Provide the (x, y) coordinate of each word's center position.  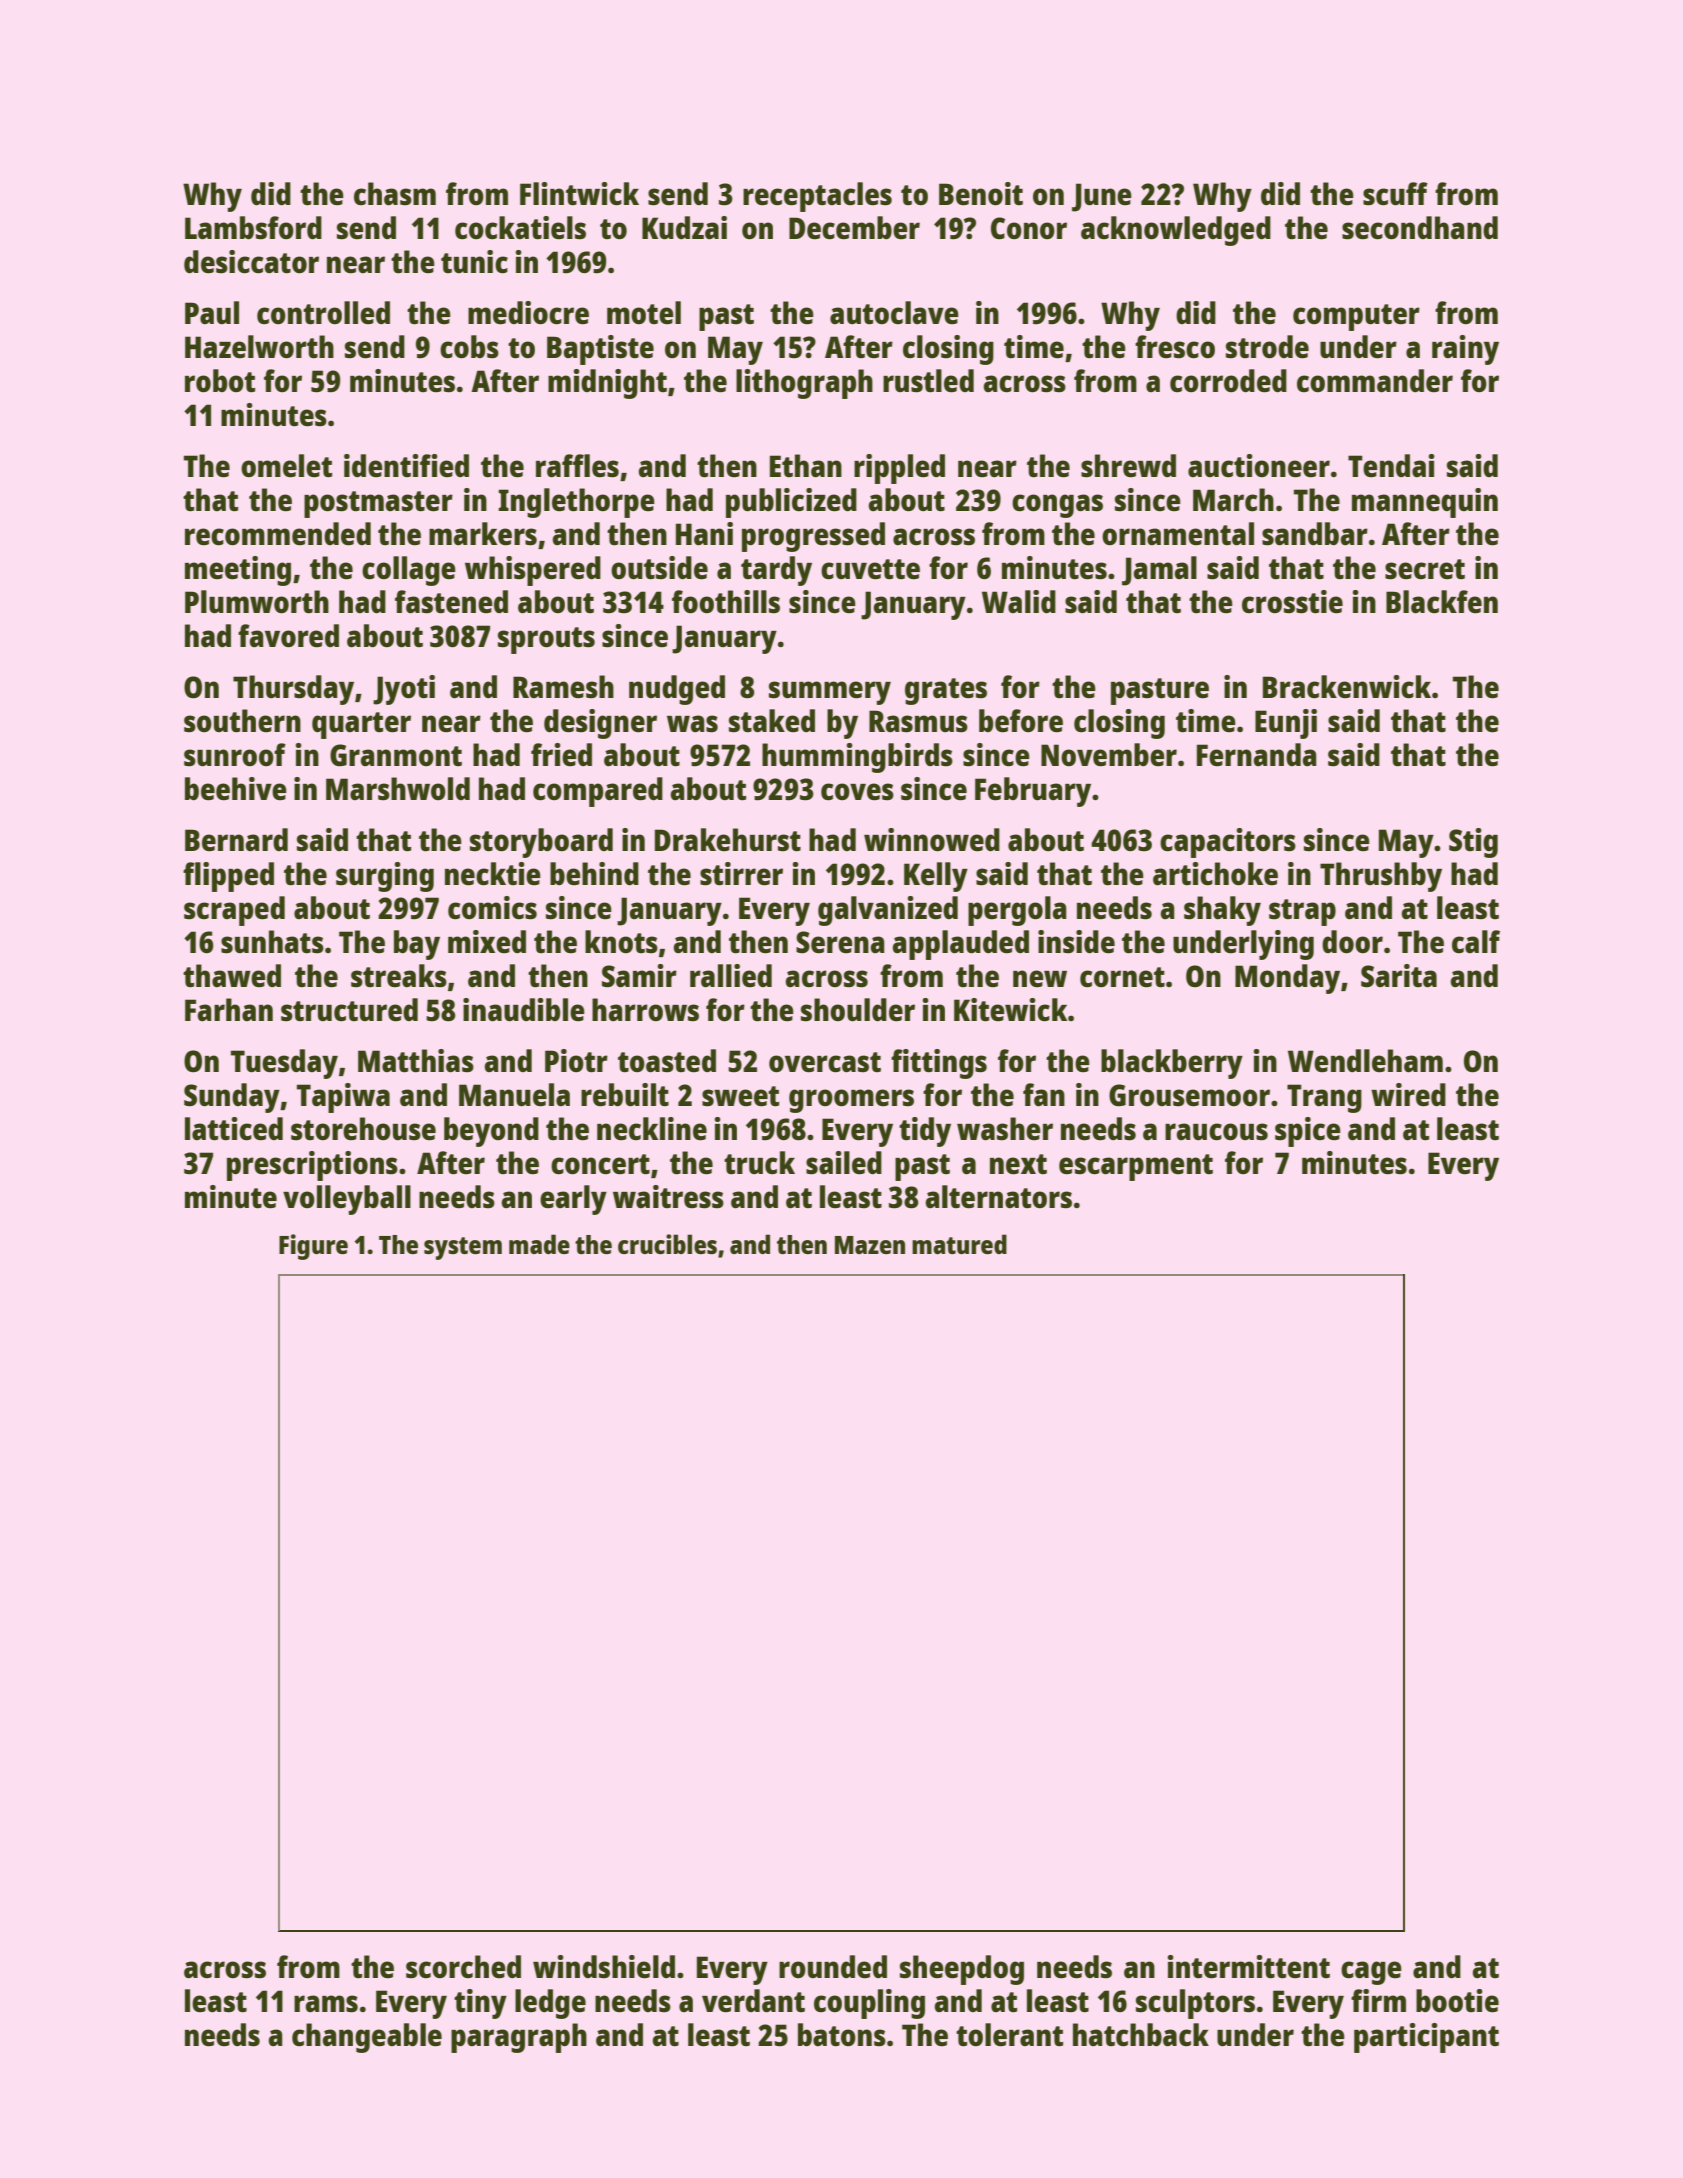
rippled (899, 469)
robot (220, 380)
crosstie (1292, 602)
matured (959, 1244)
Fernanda (1257, 754)
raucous (1216, 1132)
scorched (463, 1967)
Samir (639, 976)
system (463, 1248)
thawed (232, 975)
